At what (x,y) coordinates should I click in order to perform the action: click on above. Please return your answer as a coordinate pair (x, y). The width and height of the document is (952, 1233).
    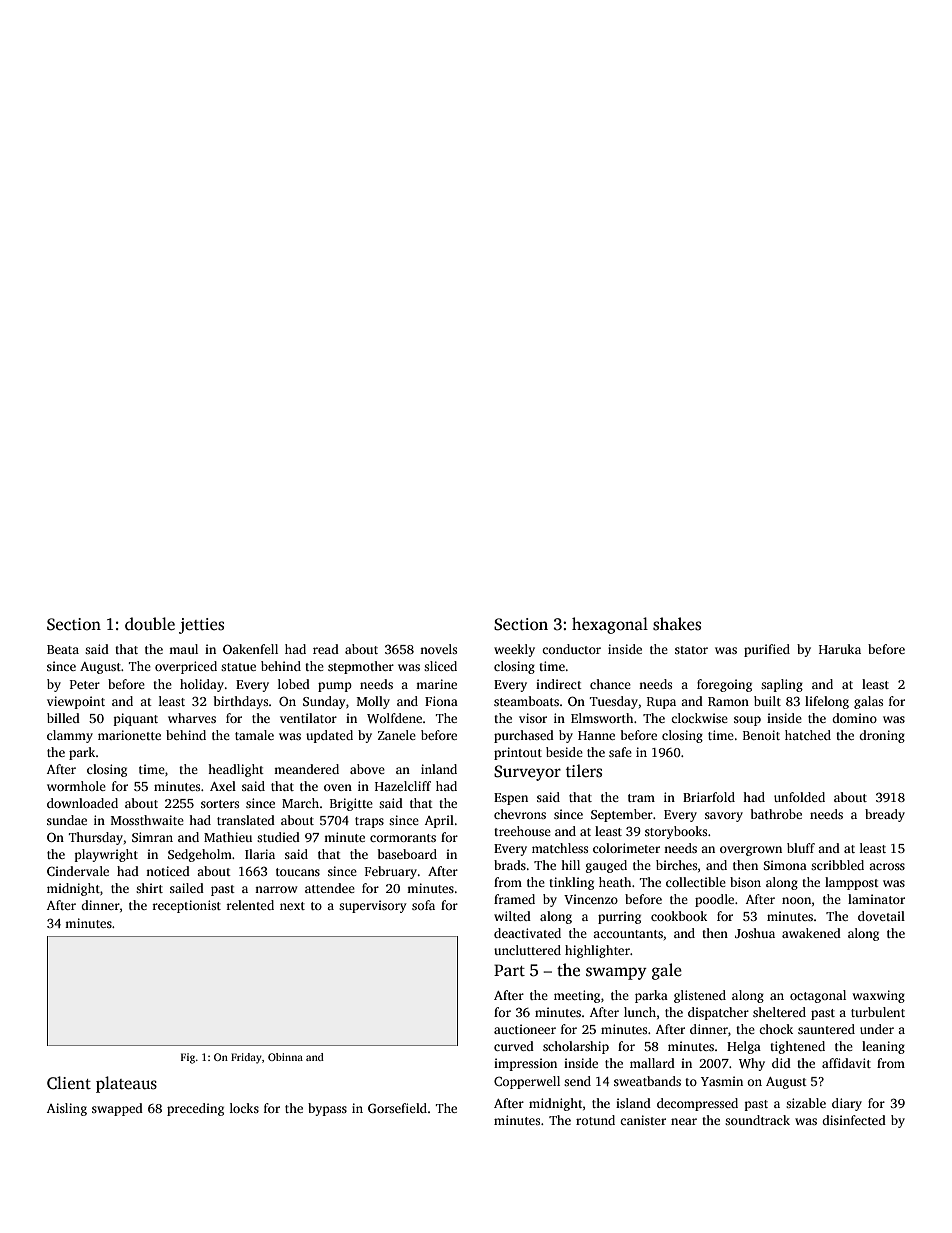
    Looking at the image, I should click on (367, 769).
